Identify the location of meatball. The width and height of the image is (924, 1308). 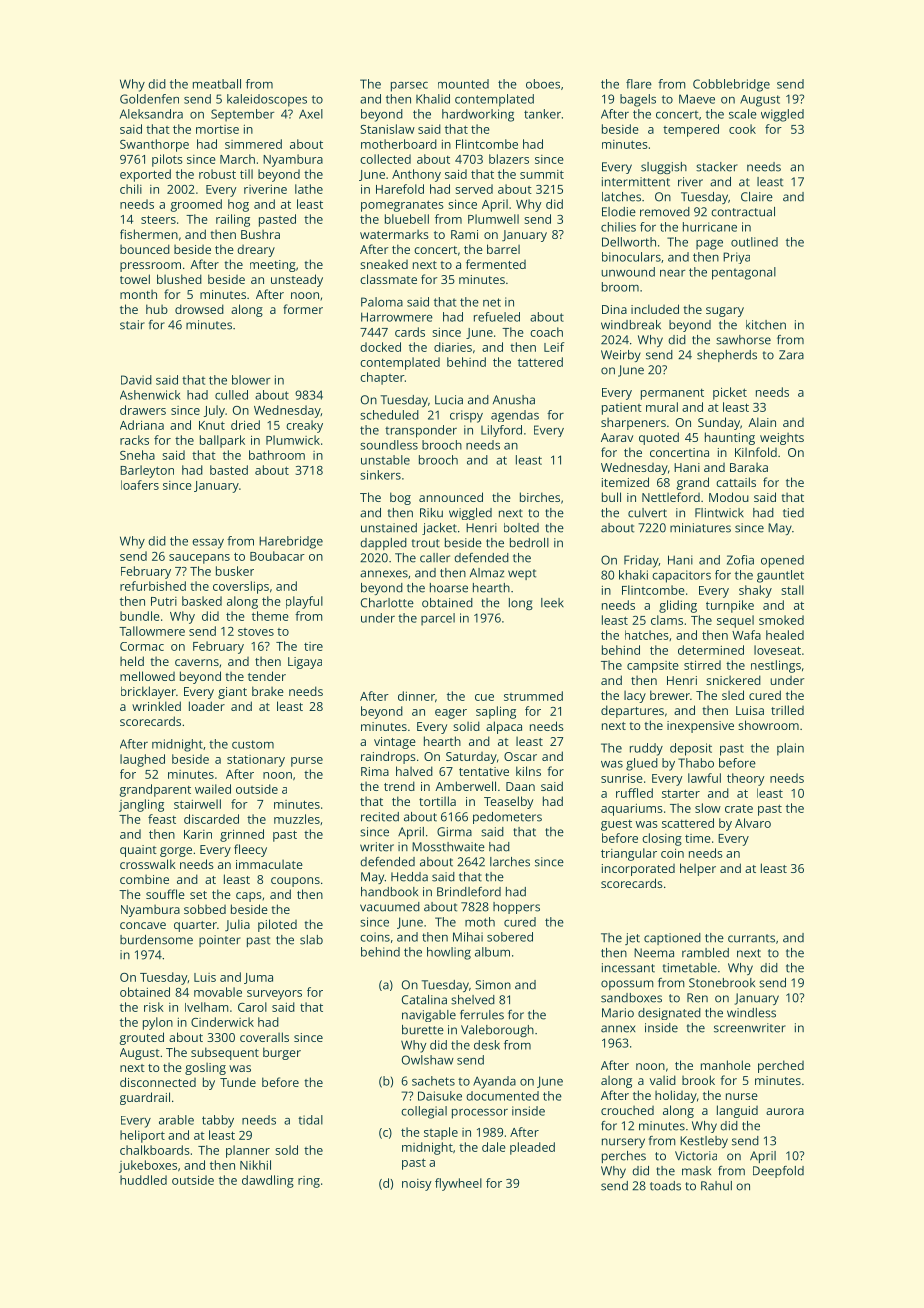
(217, 84).
